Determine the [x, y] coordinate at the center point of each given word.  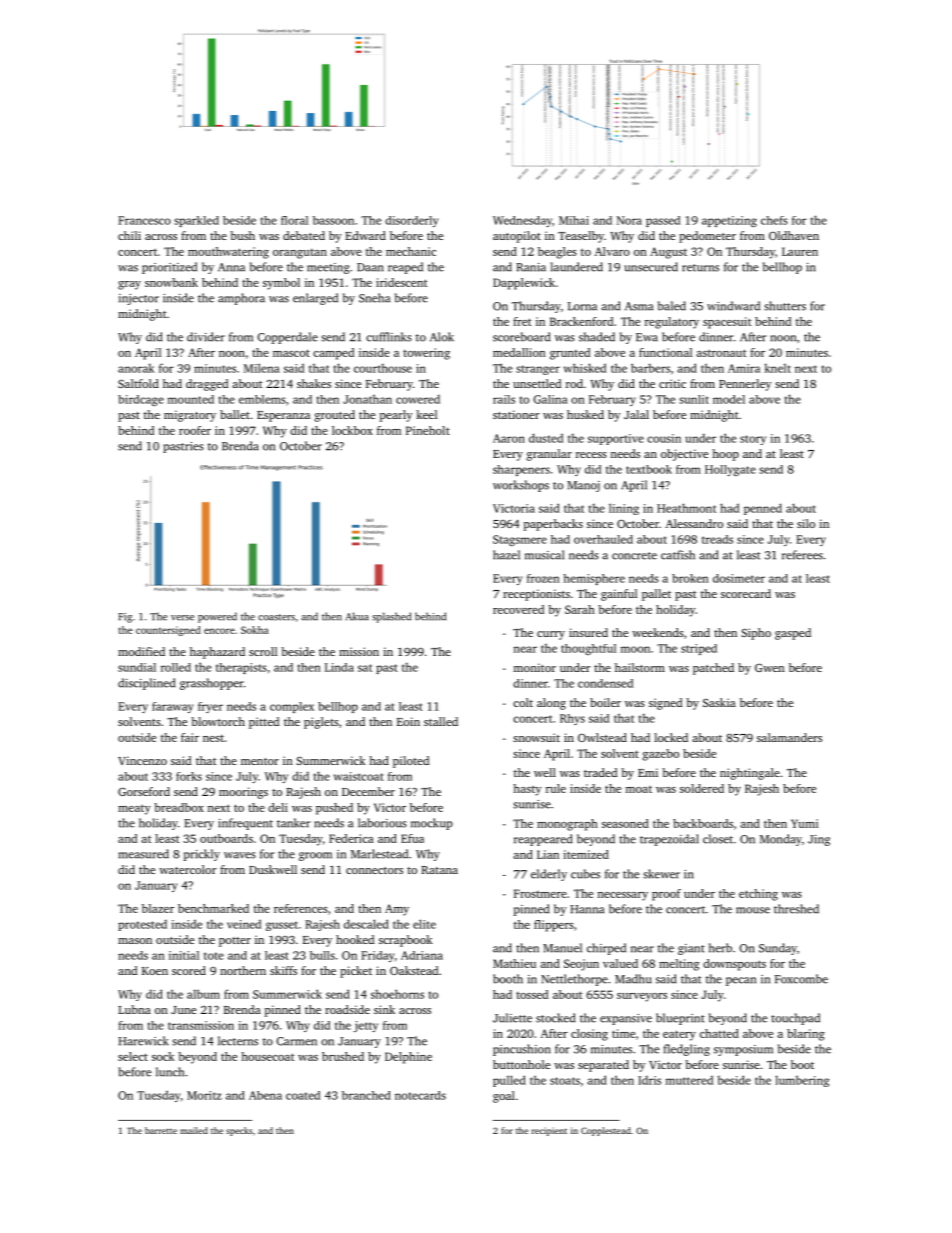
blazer [158, 908]
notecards [420, 1095]
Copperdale [287, 338]
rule [556, 788]
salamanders [789, 737]
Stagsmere [520, 540]
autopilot [517, 237]
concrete [634, 556]
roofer [195, 430]
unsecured [651, 267]
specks [239, 1131]
